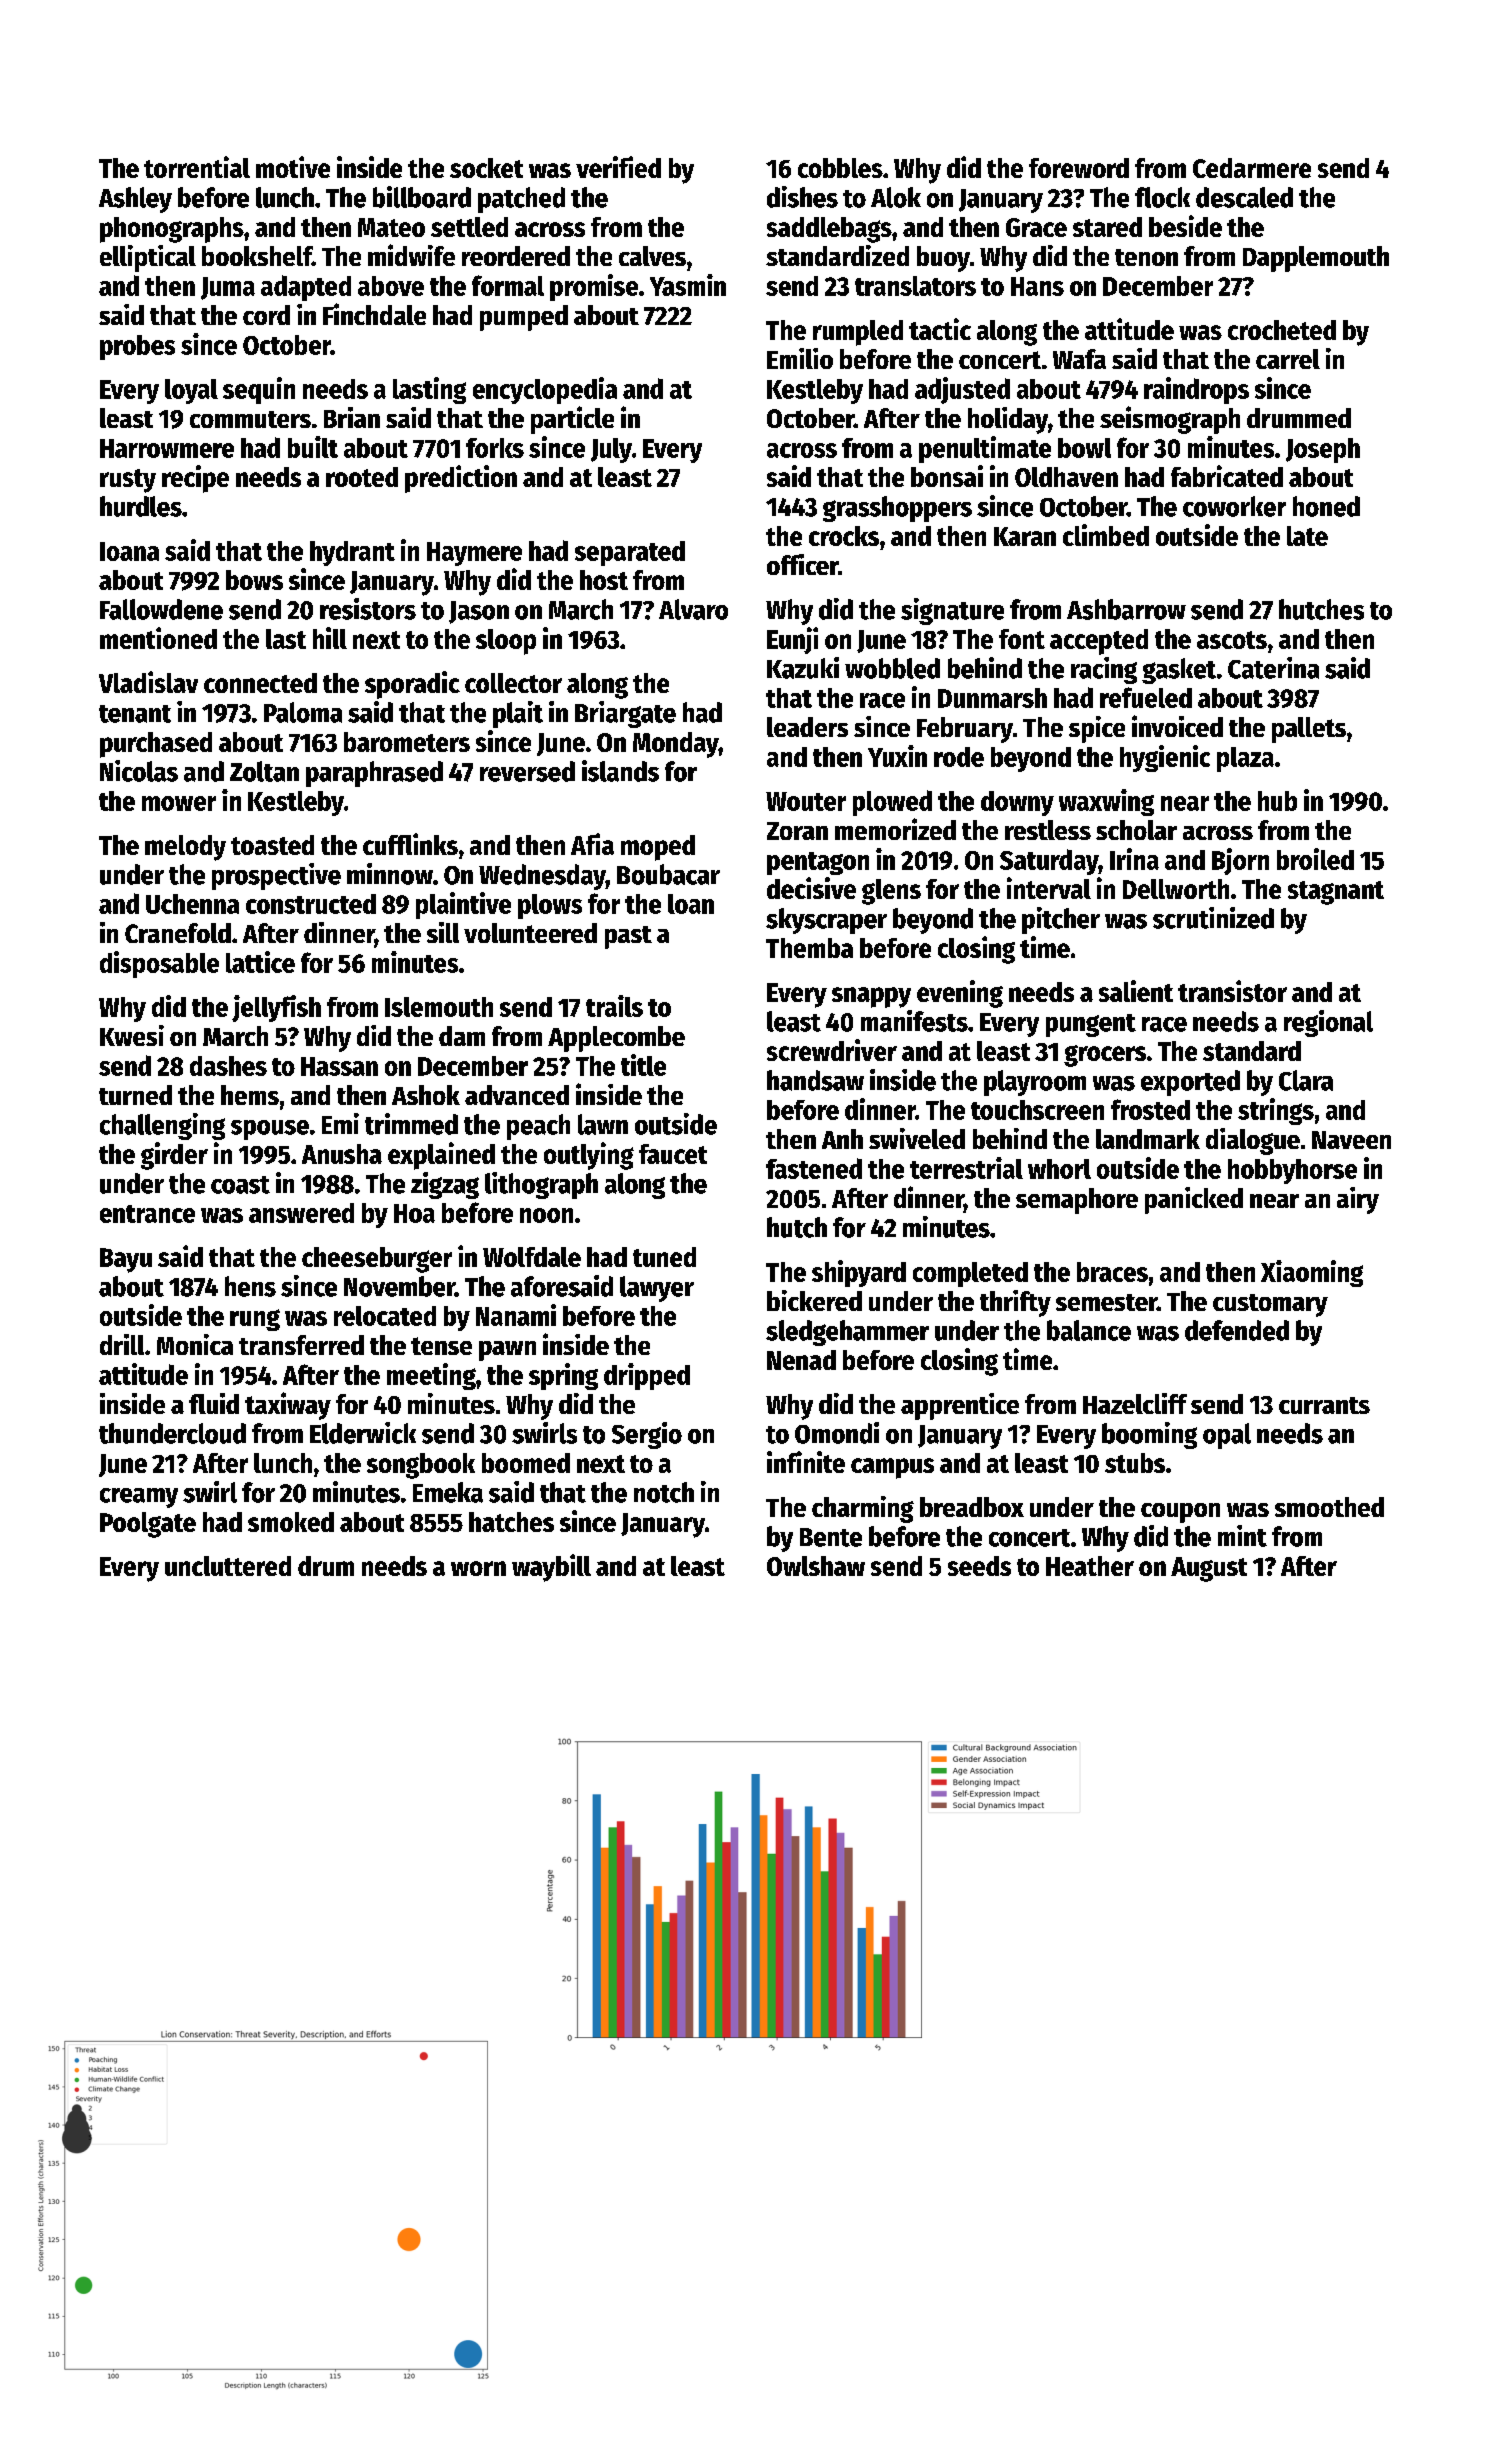 This image has height=2464, width=1496. Describe the element at coordinates (815, 1080) in the image. I see `handsaw` at that location.
